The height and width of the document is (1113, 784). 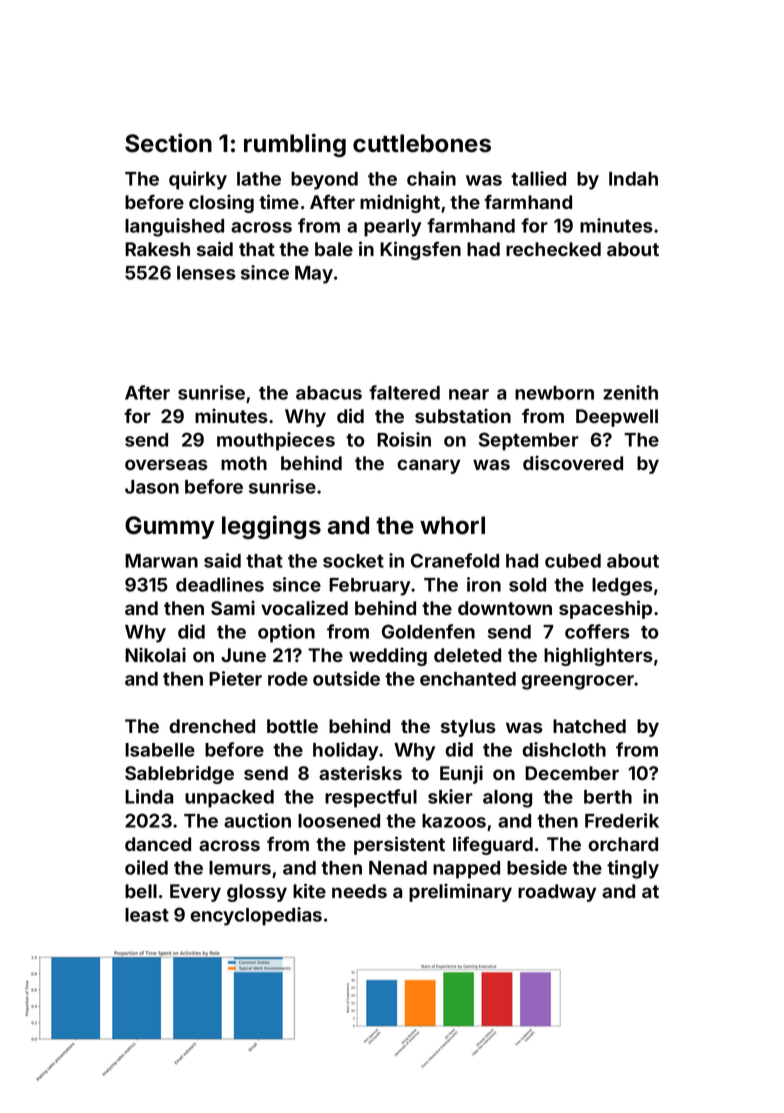 What do you see at coordinates (170, 527) in the document?
I see `Gummy` at bounding box center [170, 527].
